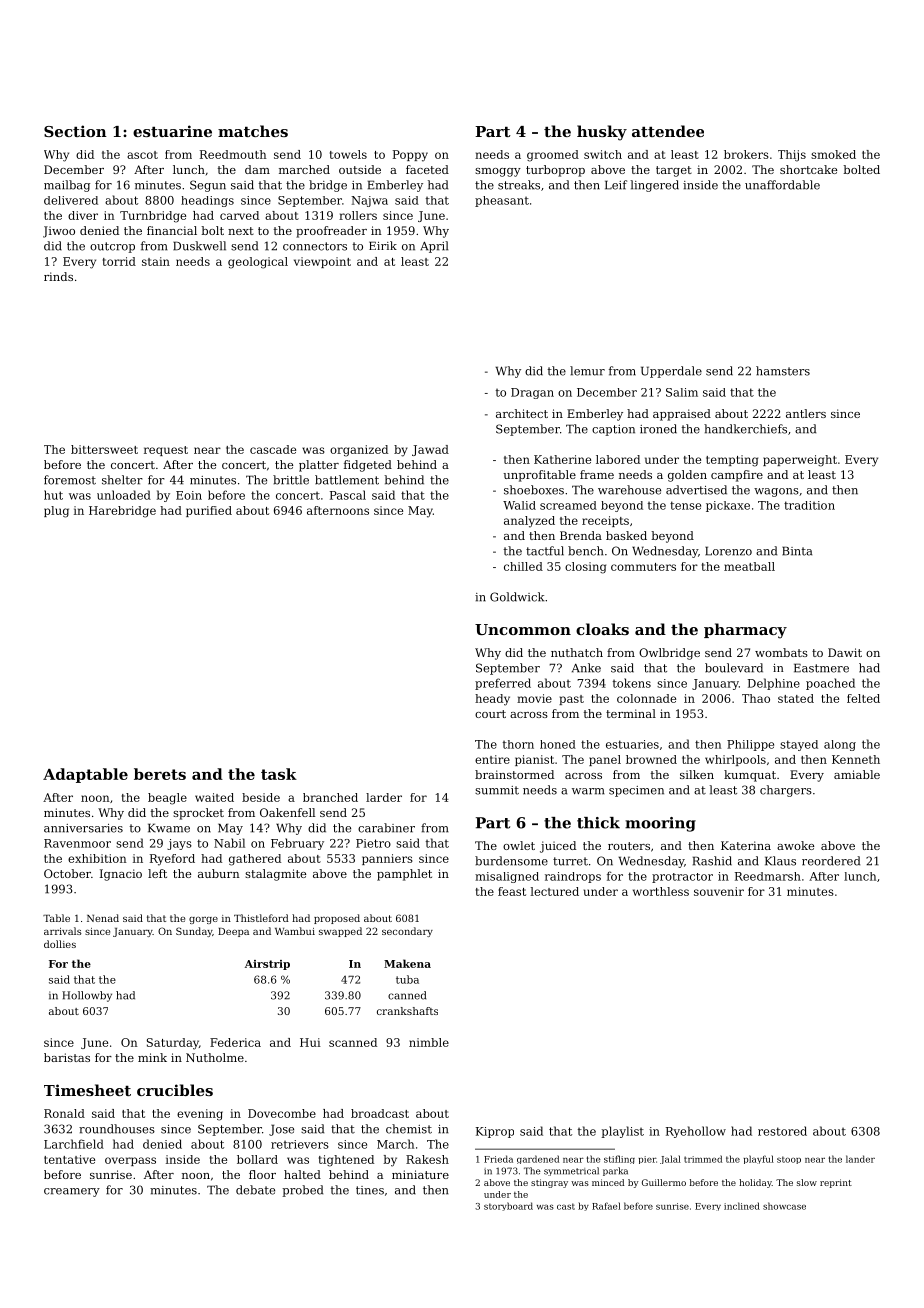  Describe the element at coordinates (87, 1090) in the screenshot. I see `Timesheet` at that location.
